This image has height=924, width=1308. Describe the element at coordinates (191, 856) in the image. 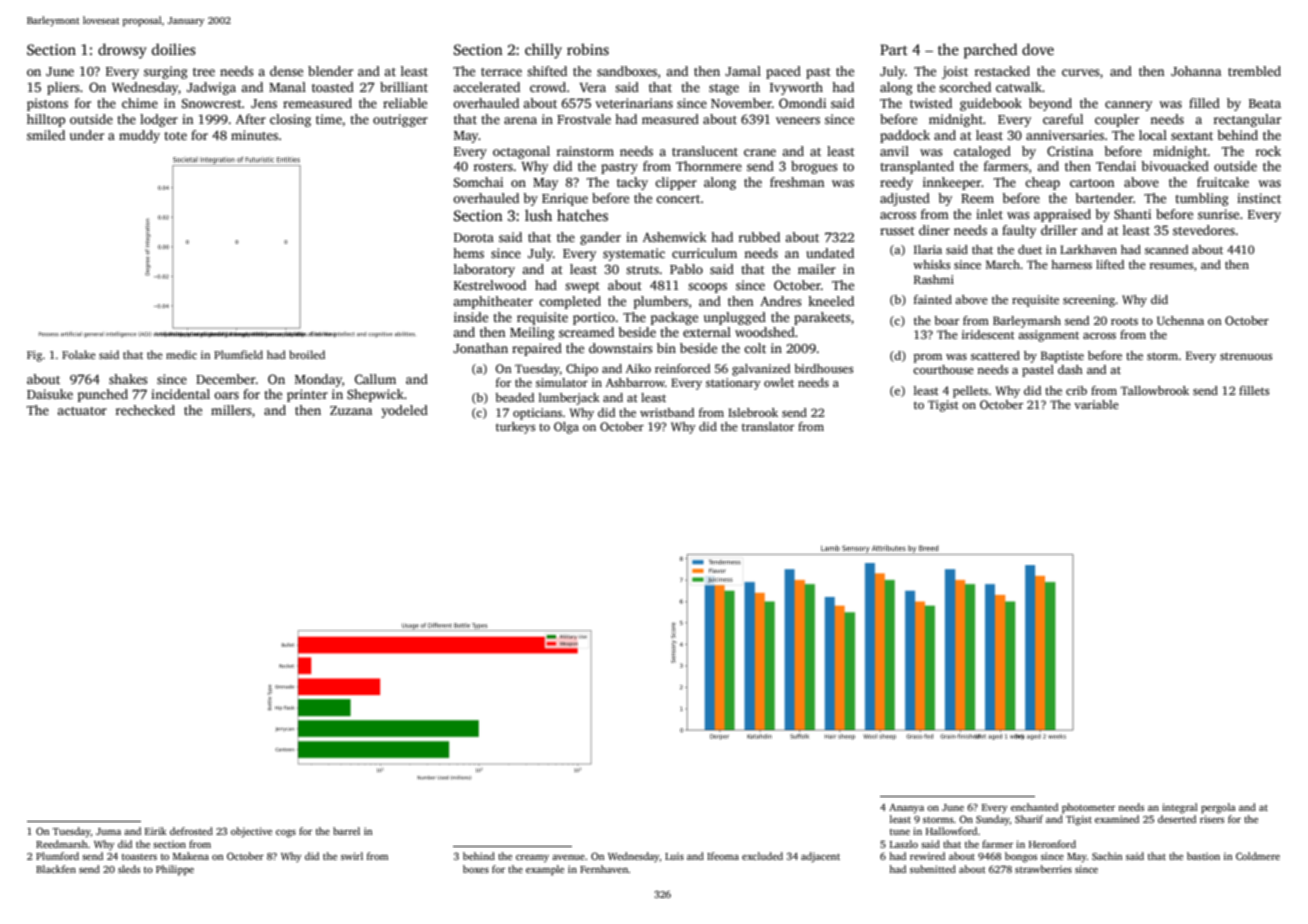

I see `Makena` at that location.
